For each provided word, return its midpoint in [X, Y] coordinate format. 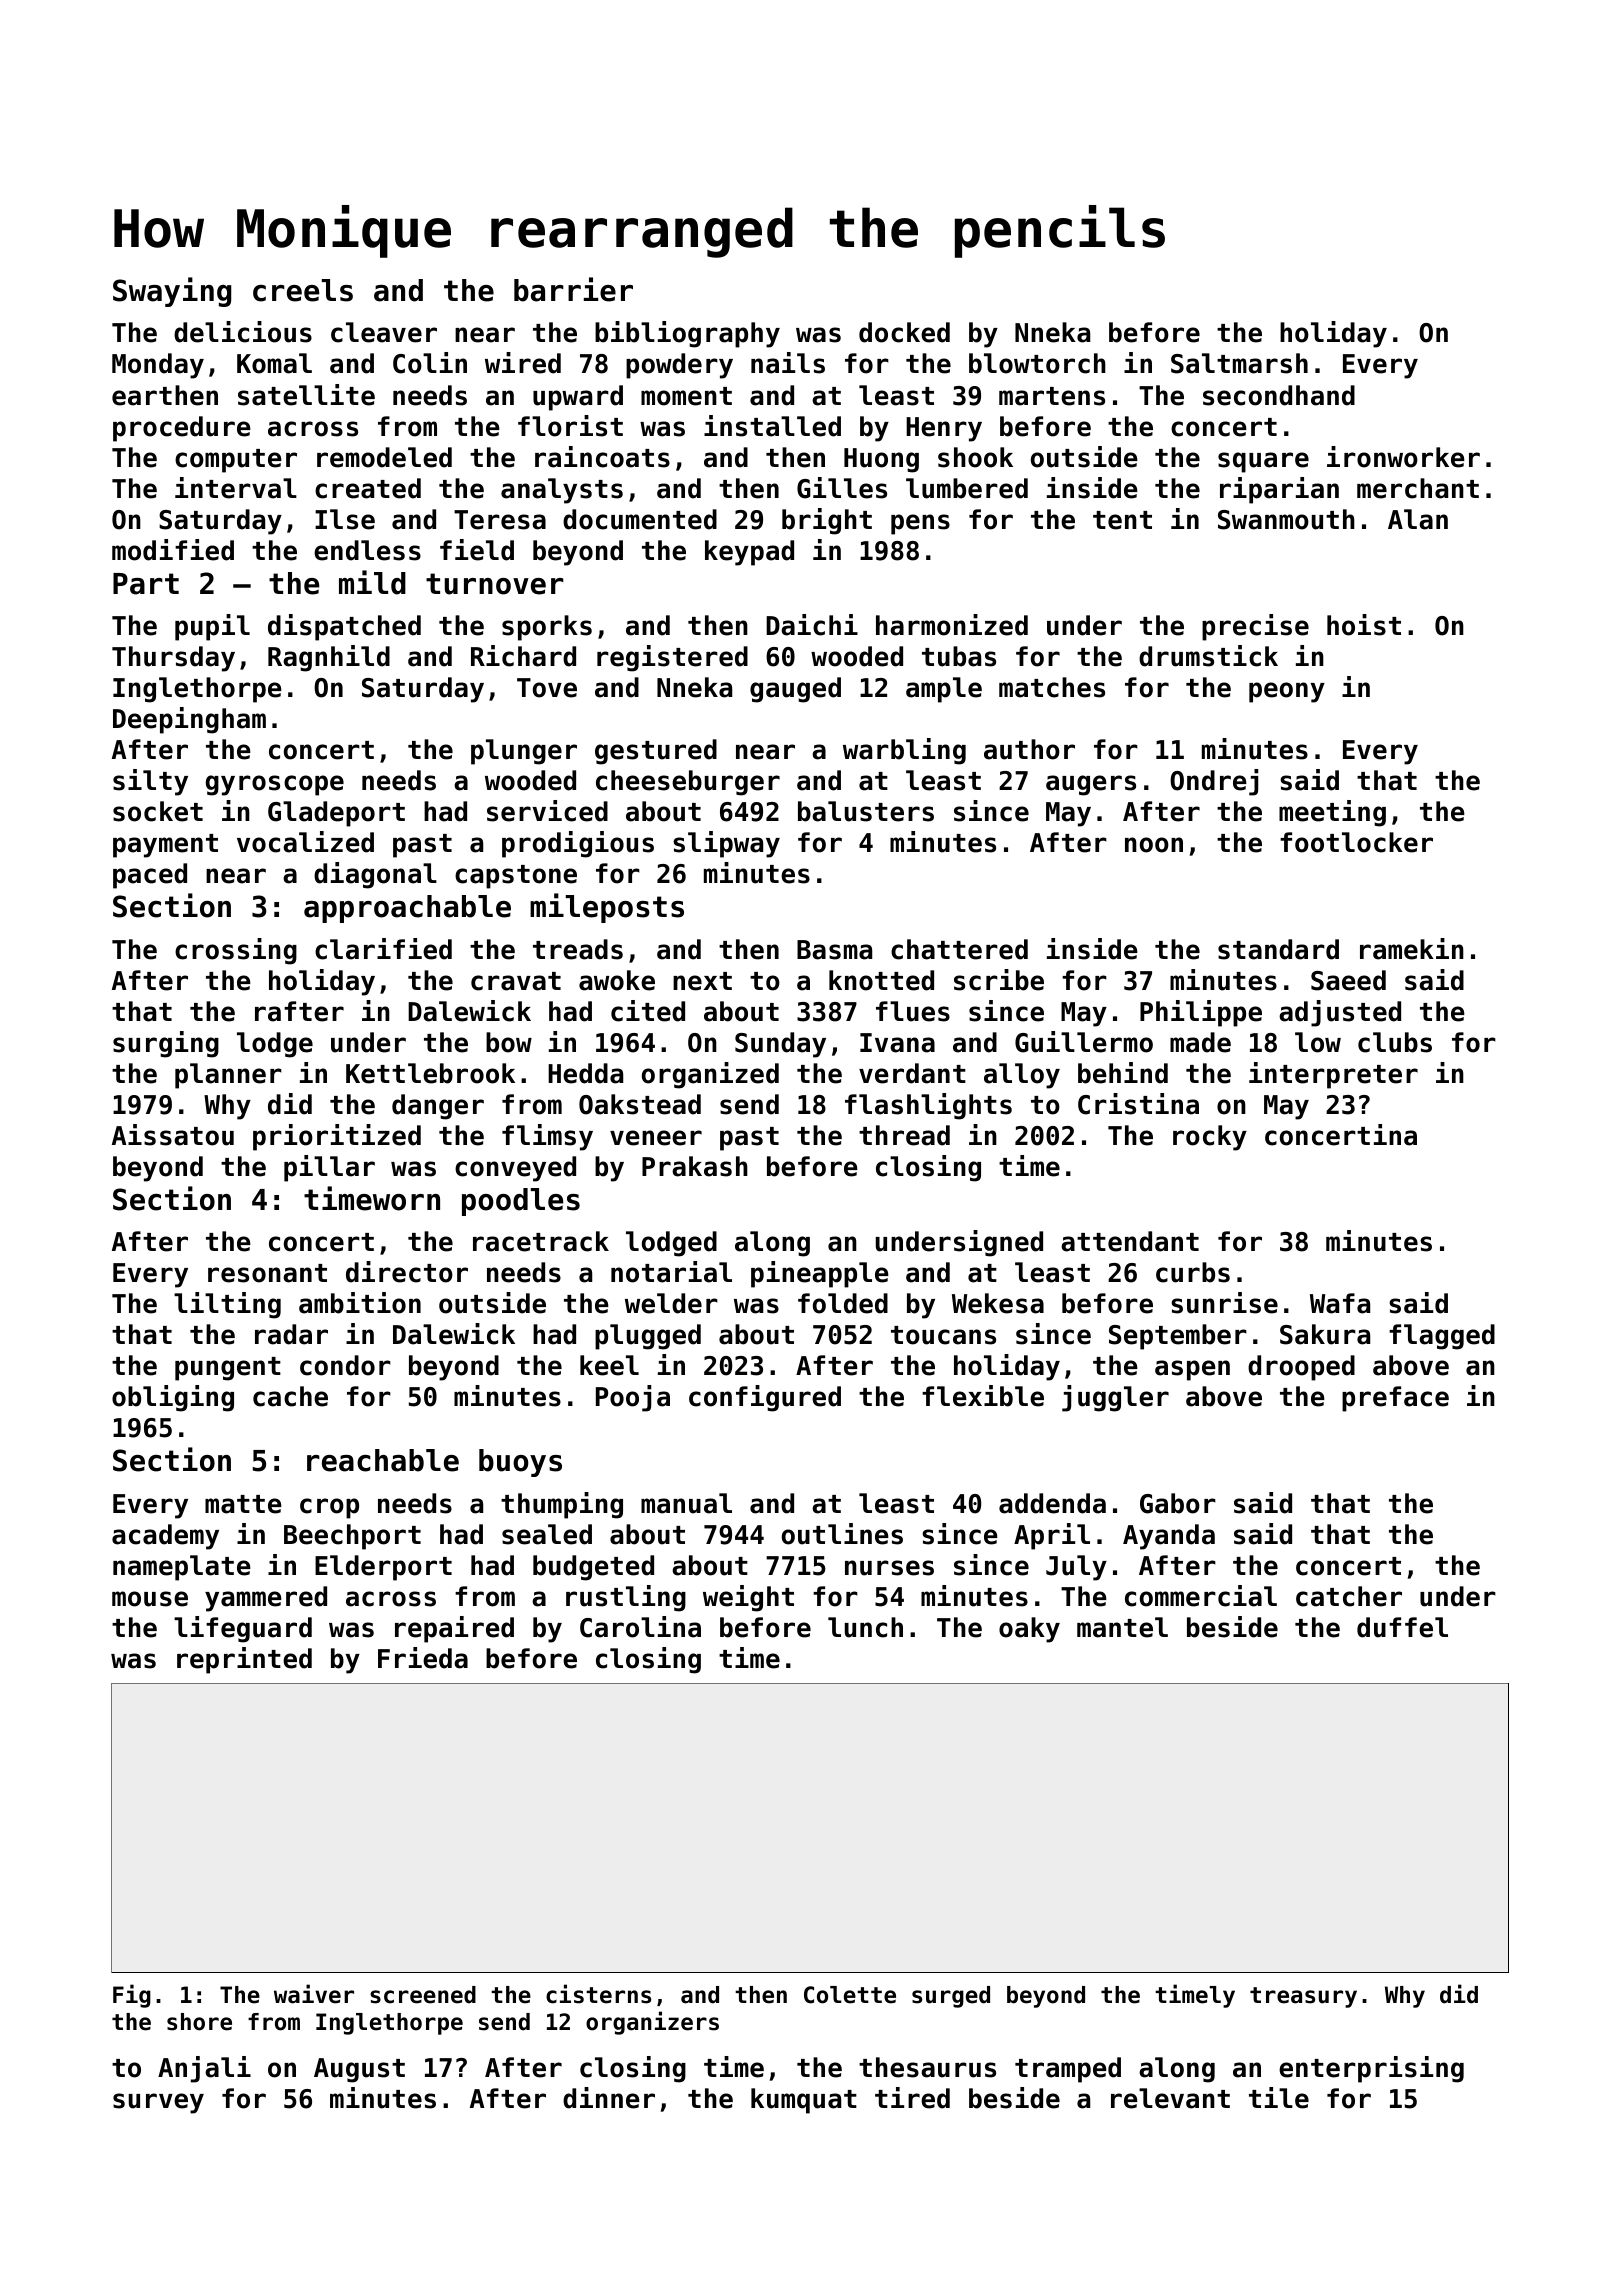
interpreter [1333, 1075]
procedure [182, 429]
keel [609, 1365]
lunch [865, 1627]
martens [1052, 396]
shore [199, 2022]
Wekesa [998, 1303]
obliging [173, 1398]
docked [904, 332]
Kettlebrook [430, 1073]
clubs [1395, 1042]
